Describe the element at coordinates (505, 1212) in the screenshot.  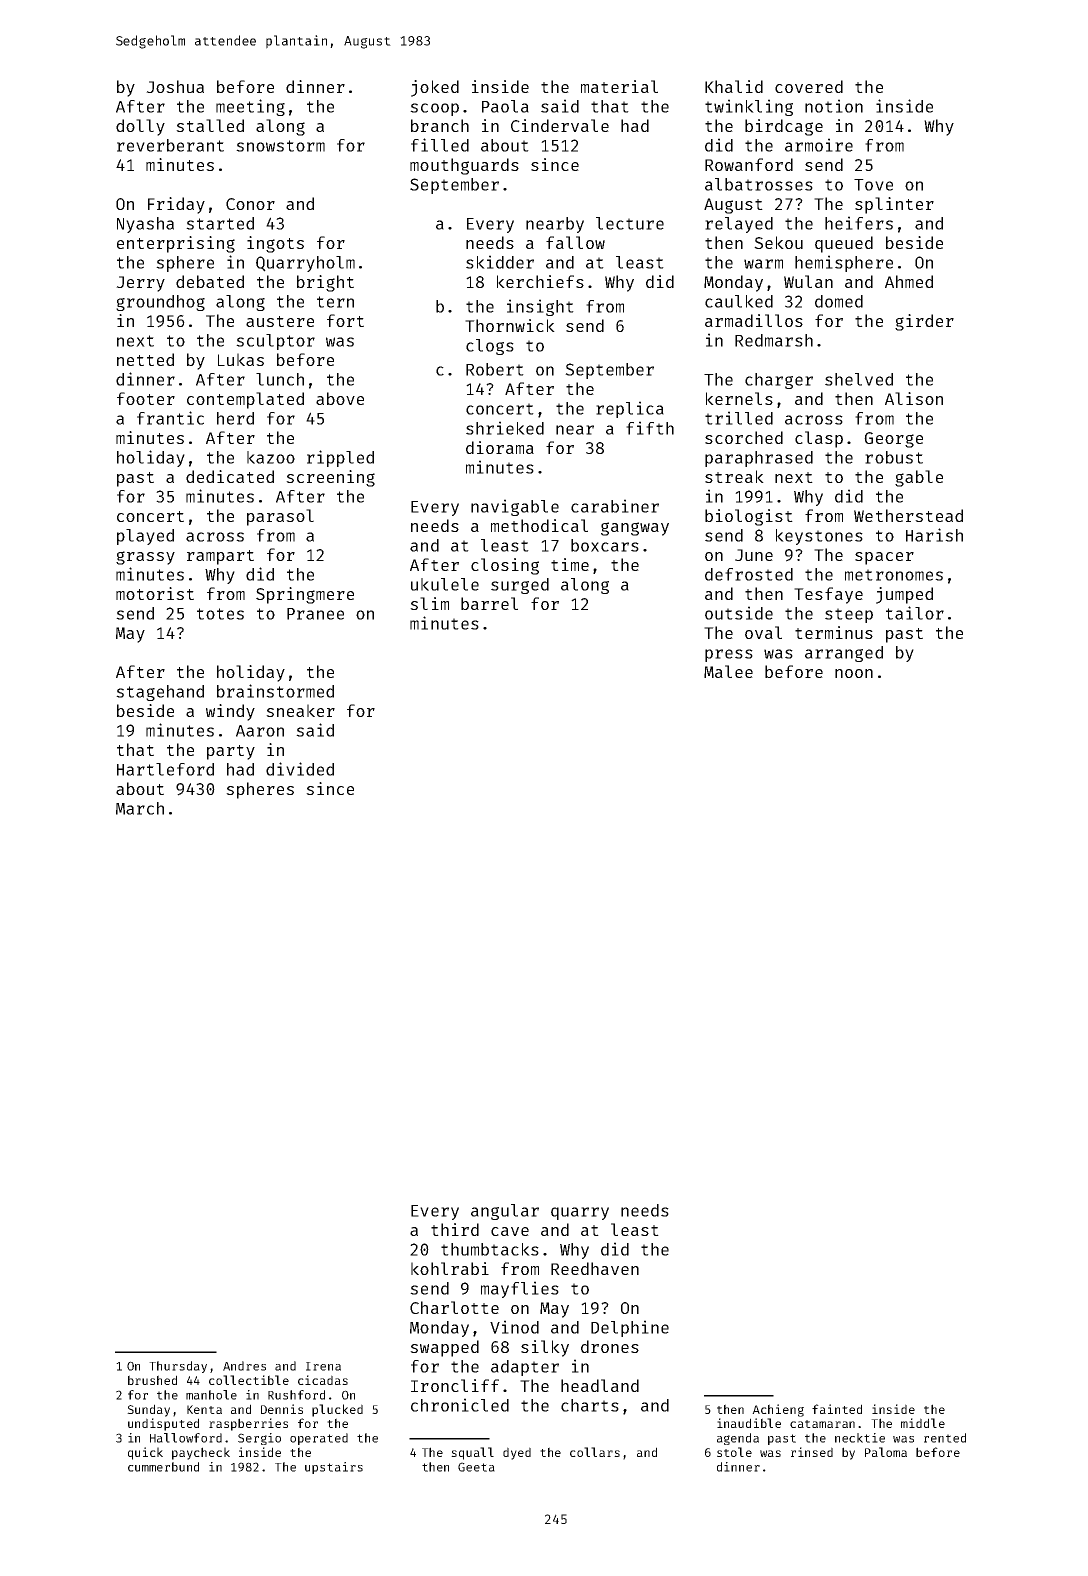
I see `angular` at that location.
